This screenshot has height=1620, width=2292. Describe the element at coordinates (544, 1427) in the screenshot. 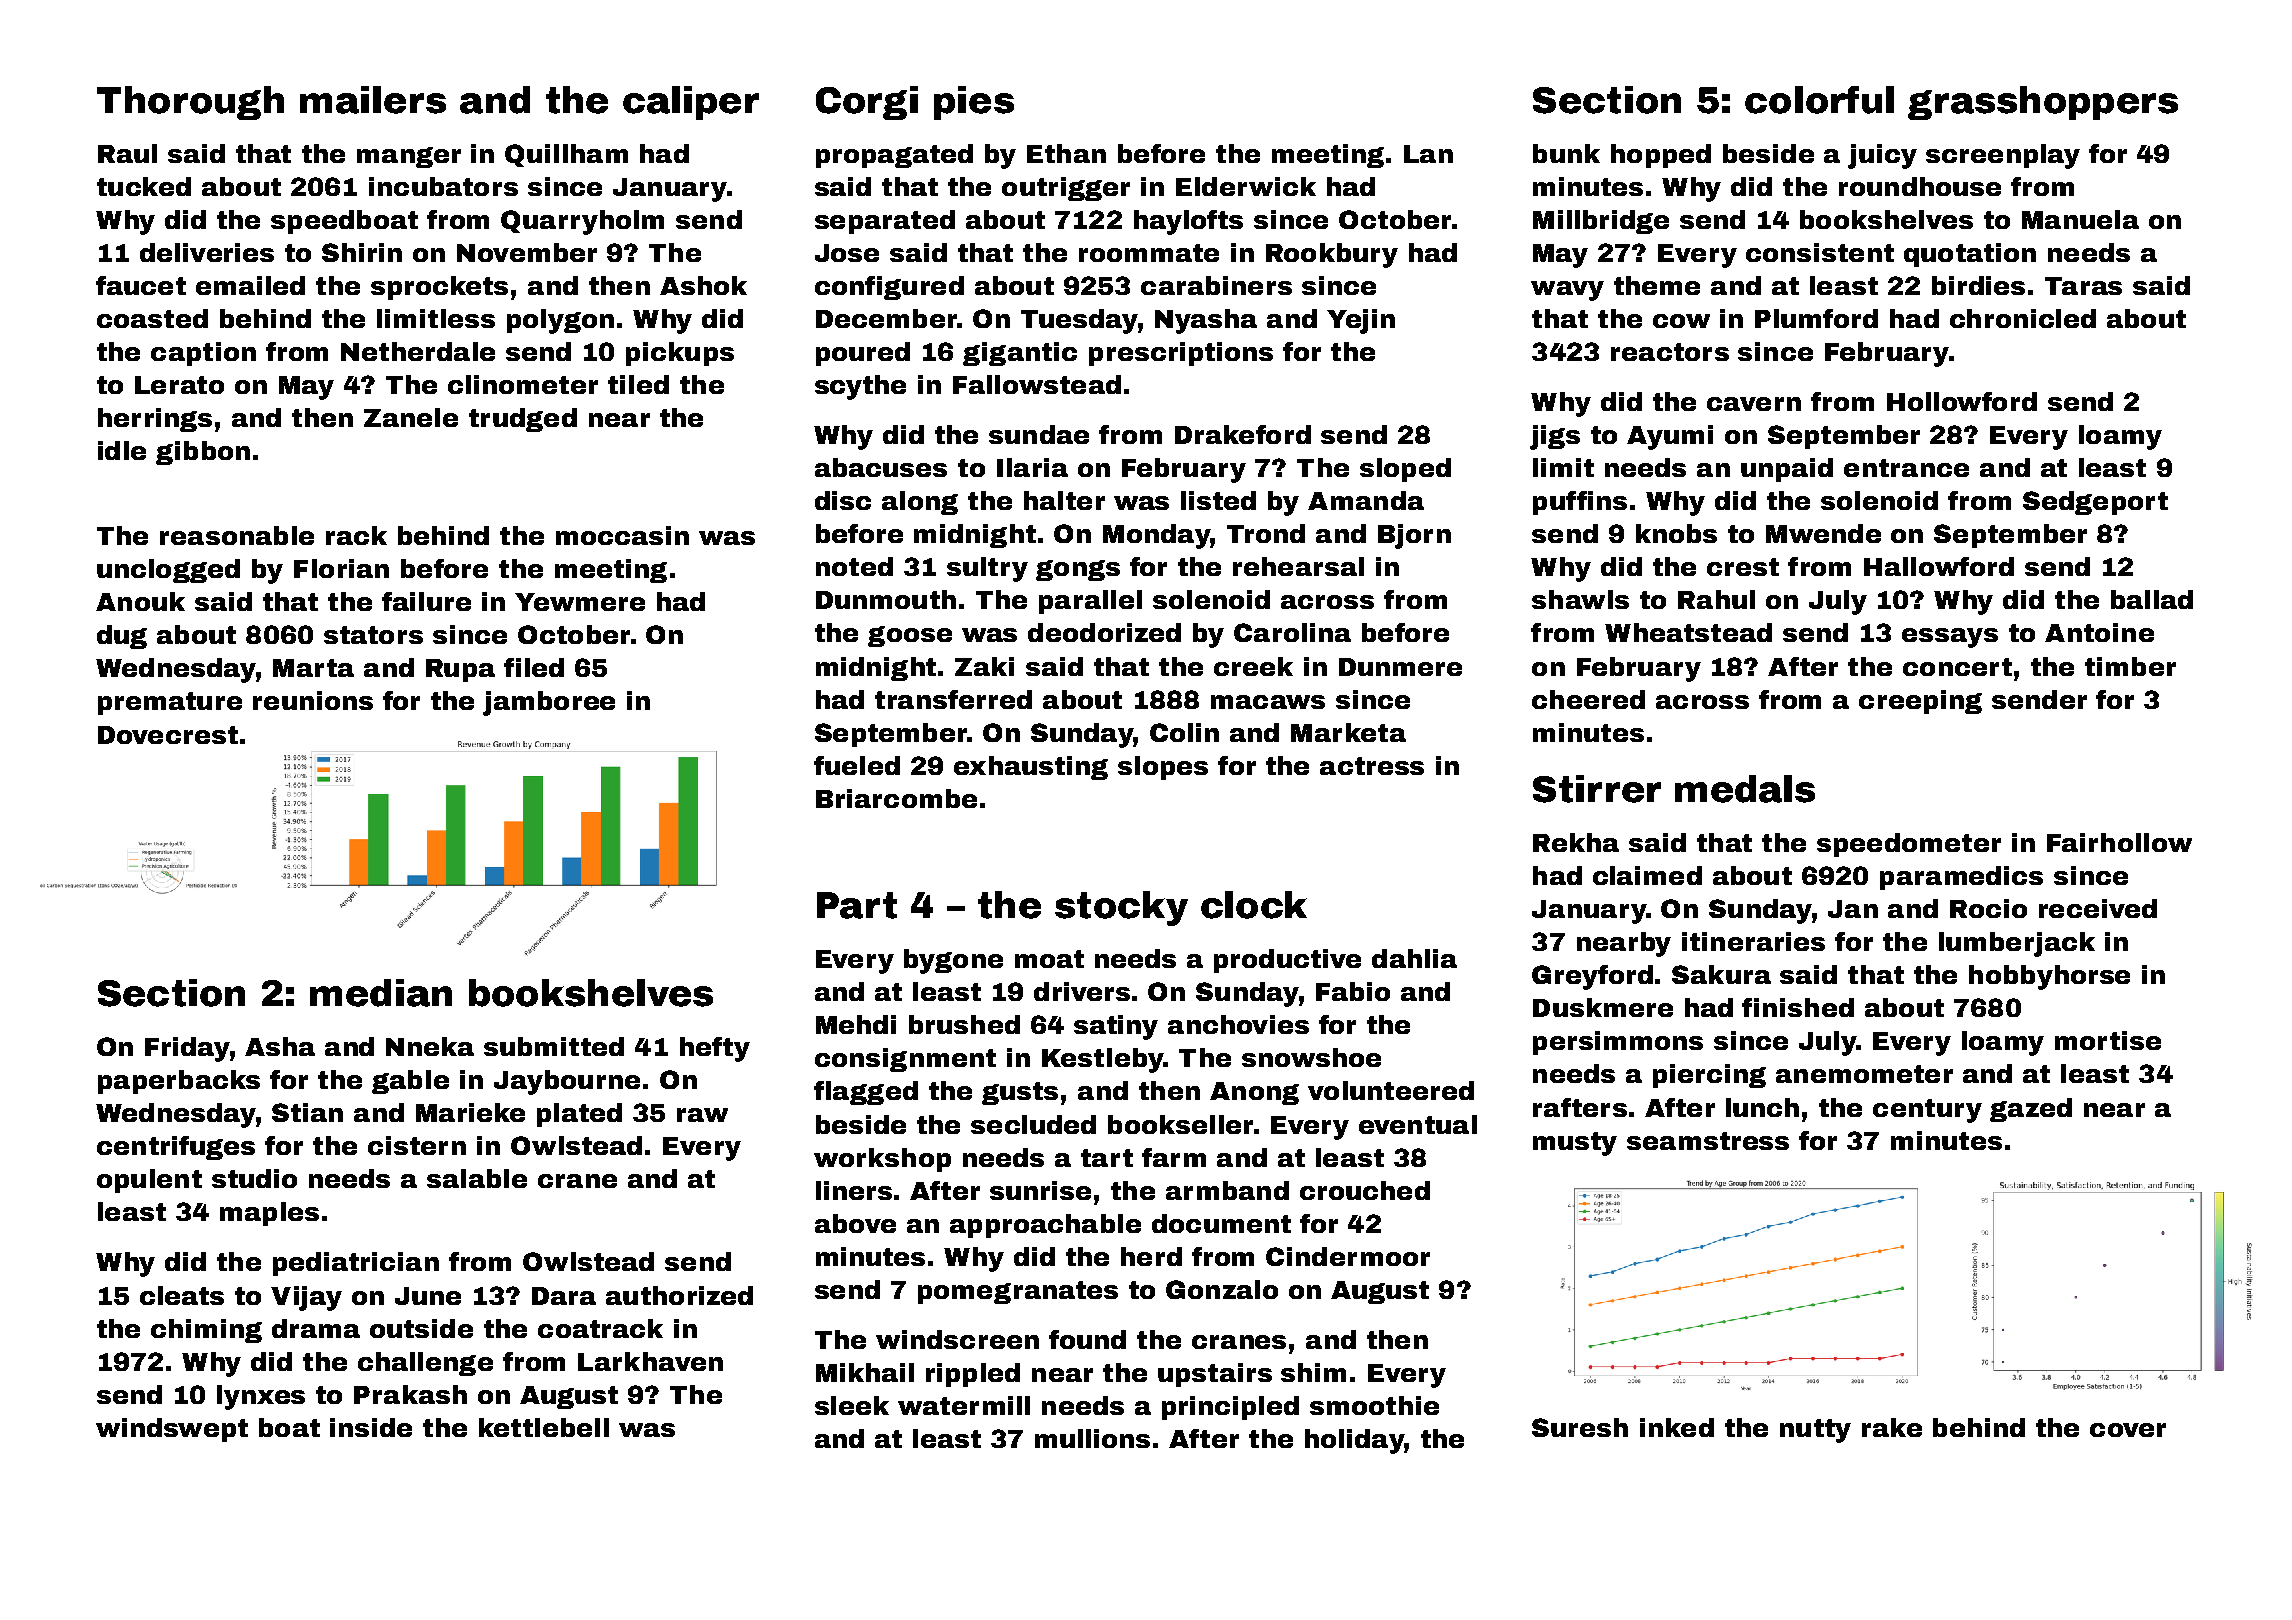

I see `kettlebell` at that location.
